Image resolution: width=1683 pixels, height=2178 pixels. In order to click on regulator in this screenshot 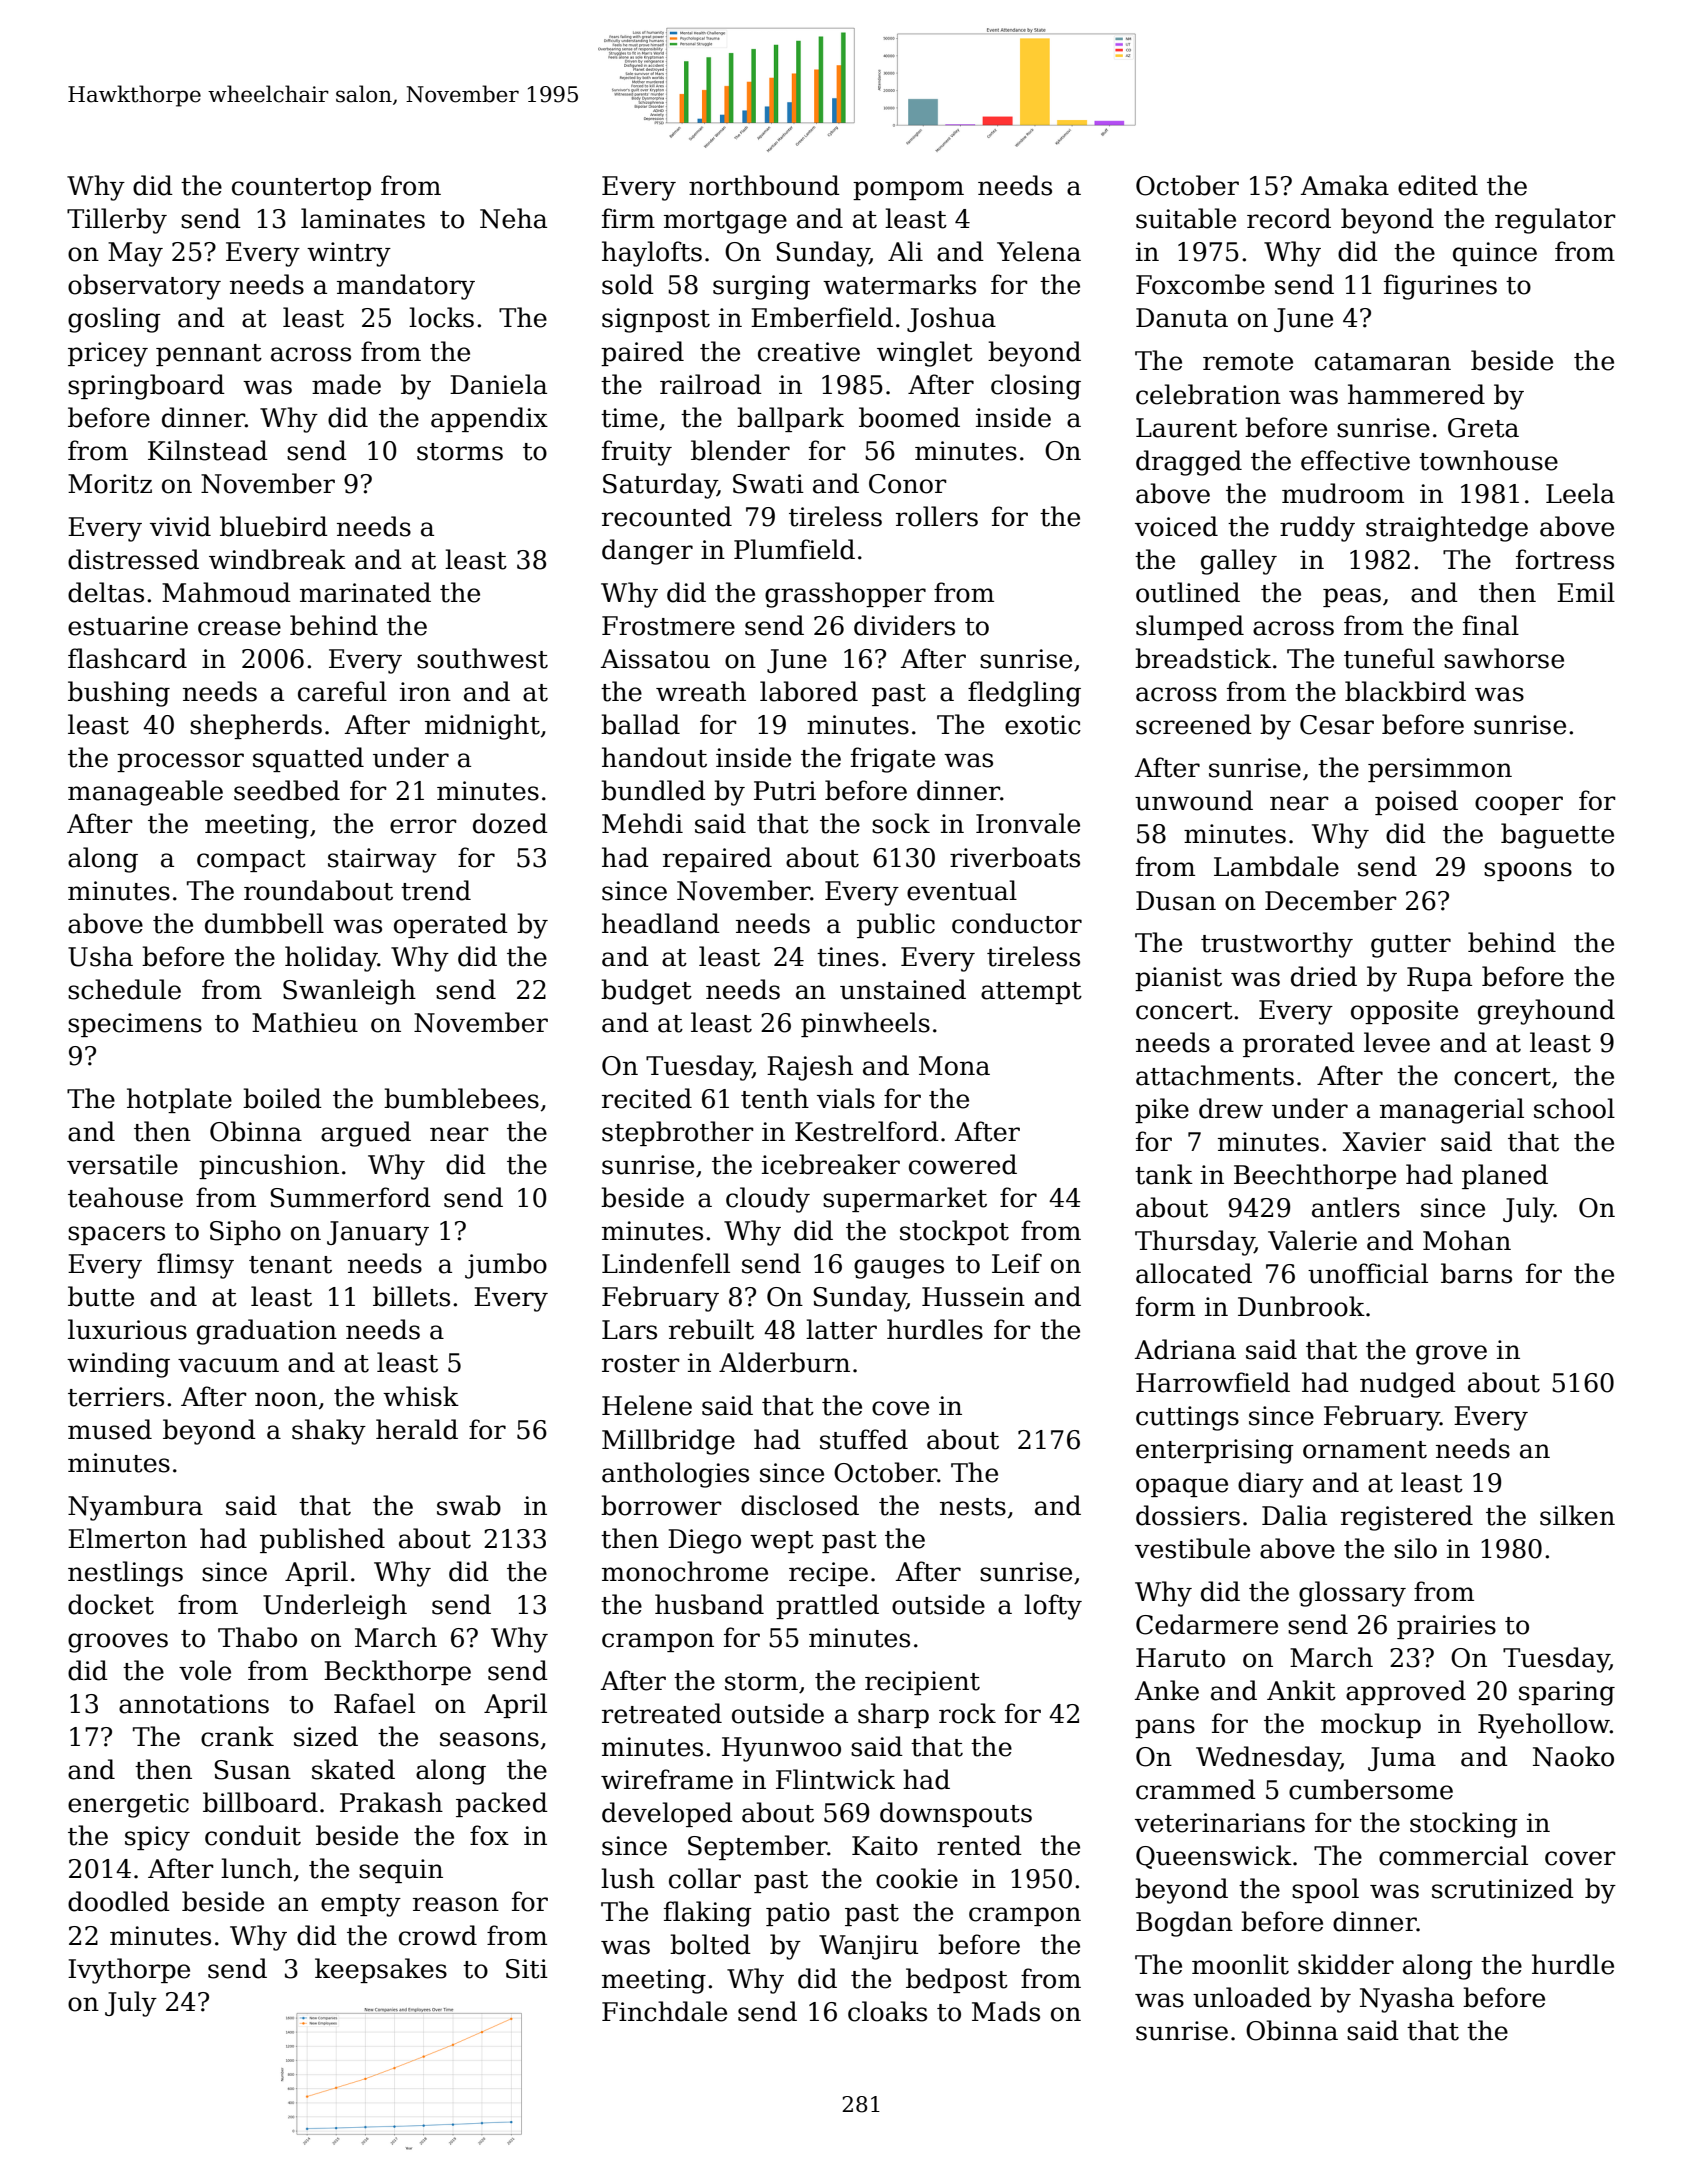, I will do `click(1555, 221)`.
